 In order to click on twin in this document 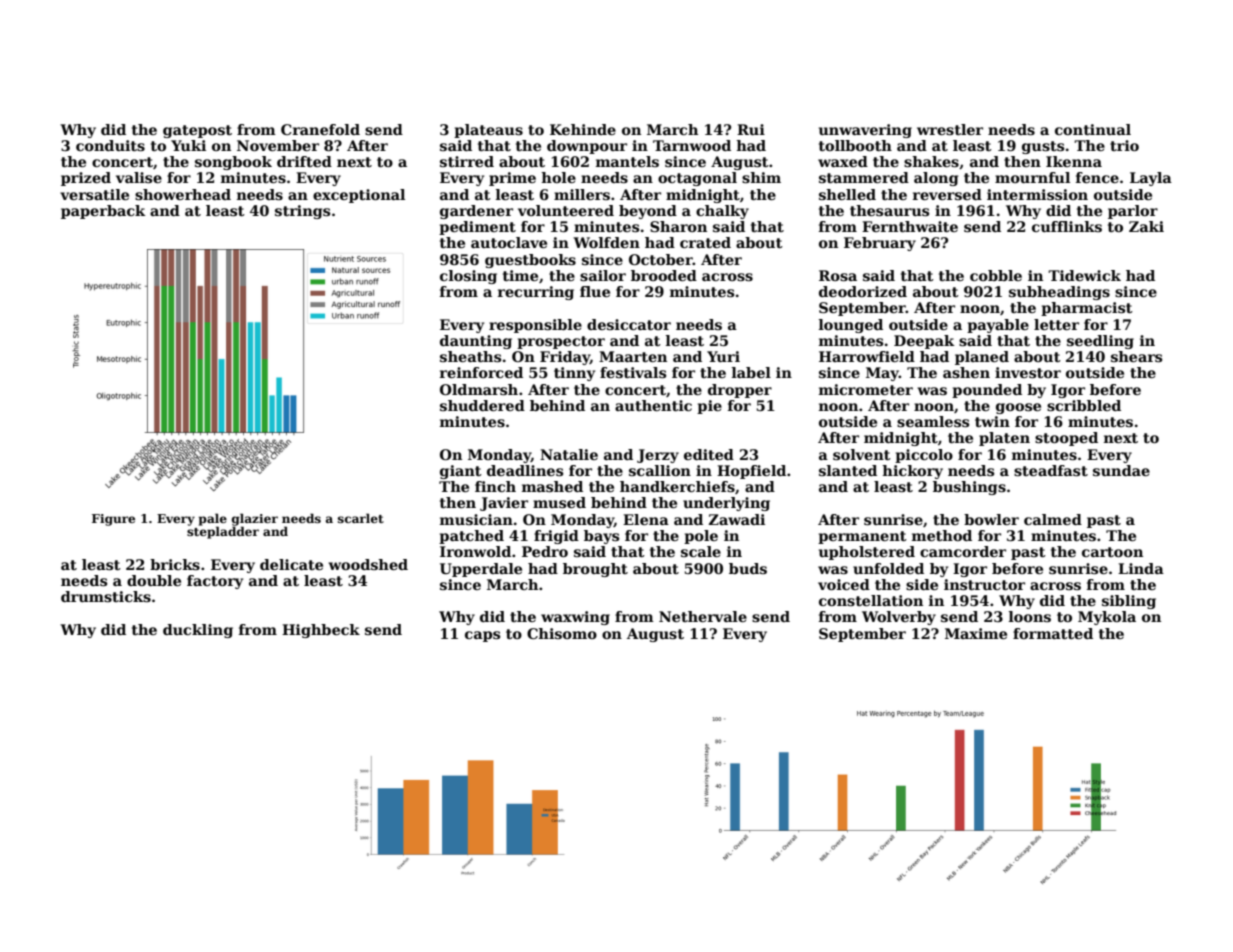, I will do `click(992, 421)`.
